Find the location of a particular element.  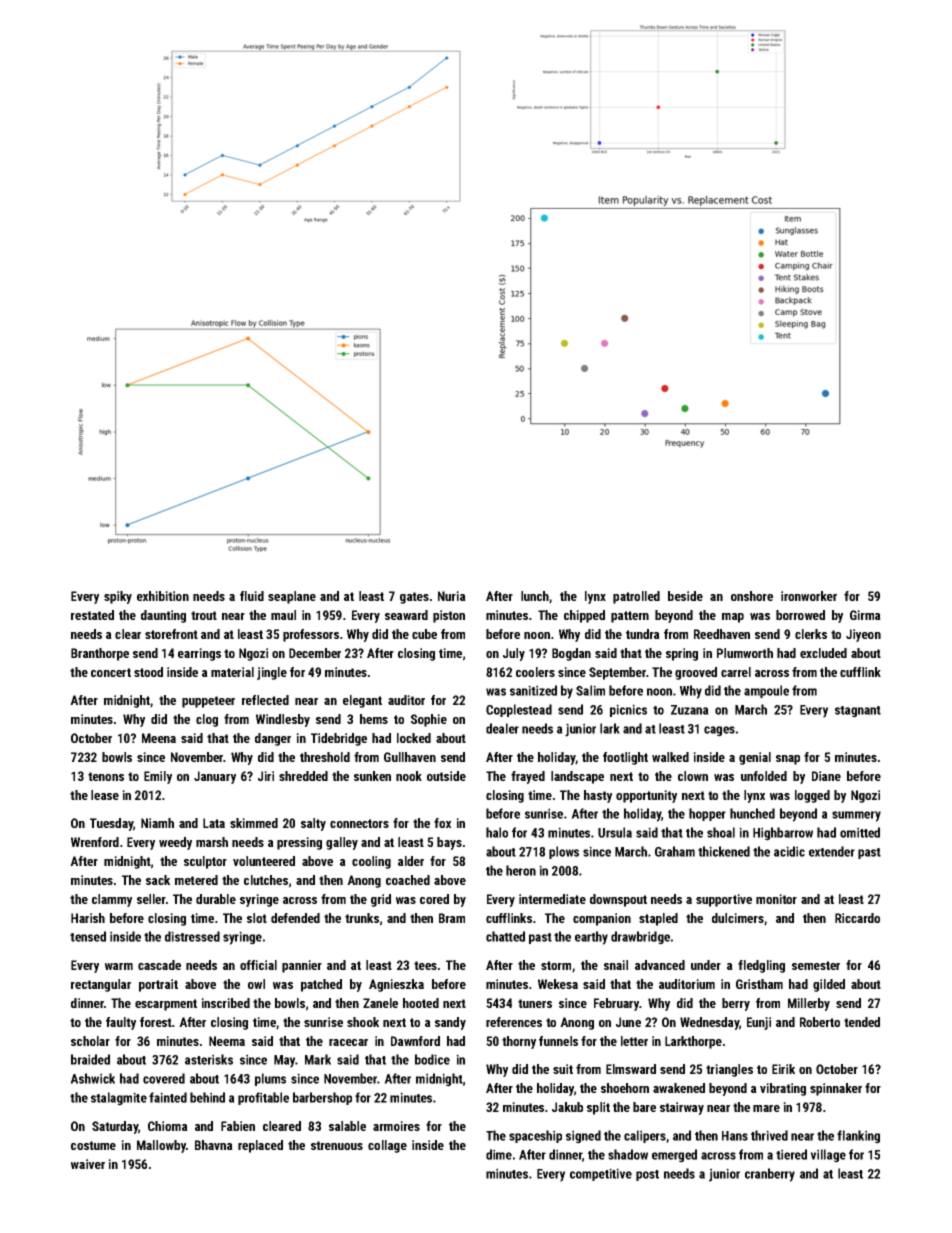

sunken is located at coordinates (372, 776).
